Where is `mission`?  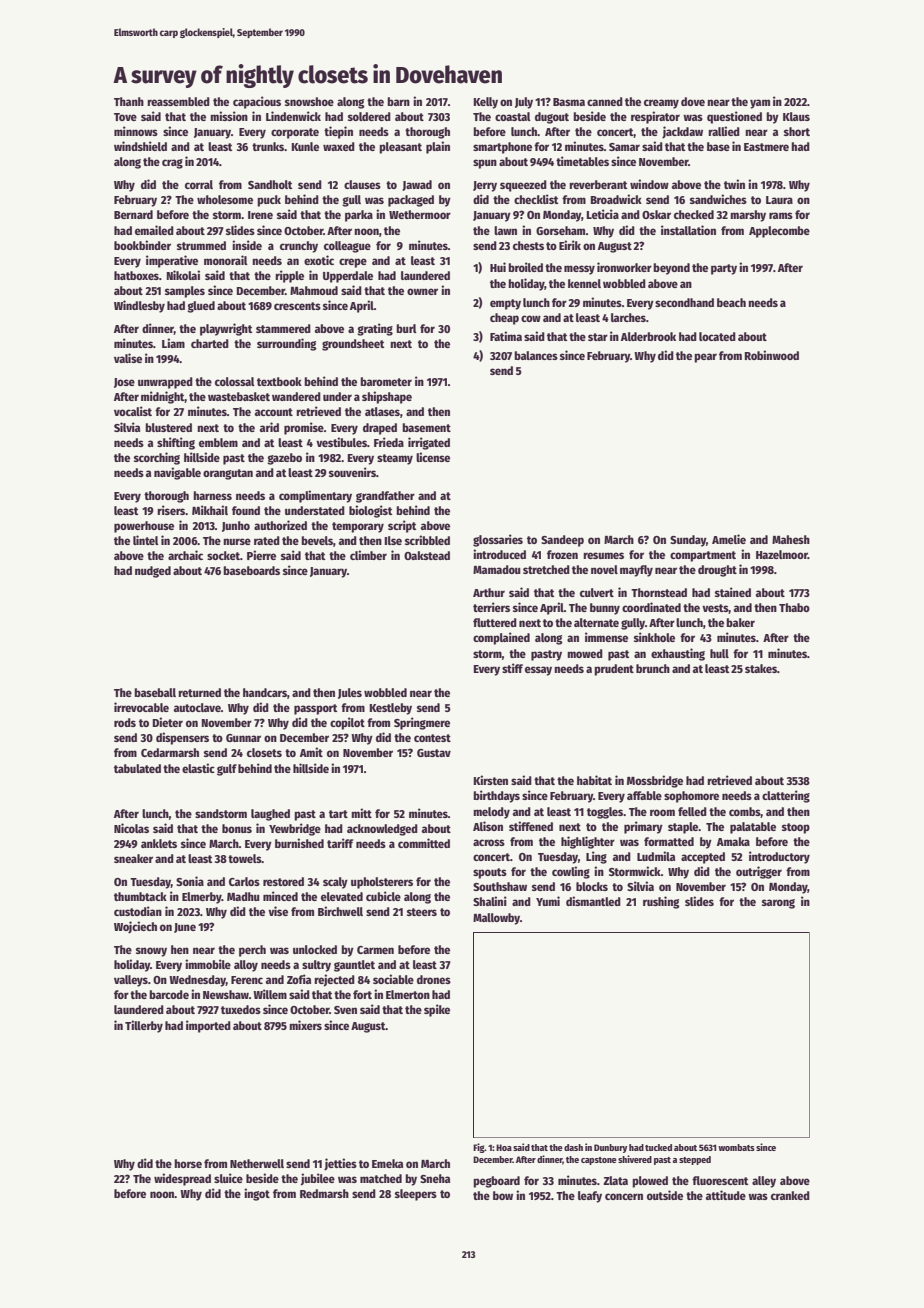 mission is located at coordinates (229, 116).
